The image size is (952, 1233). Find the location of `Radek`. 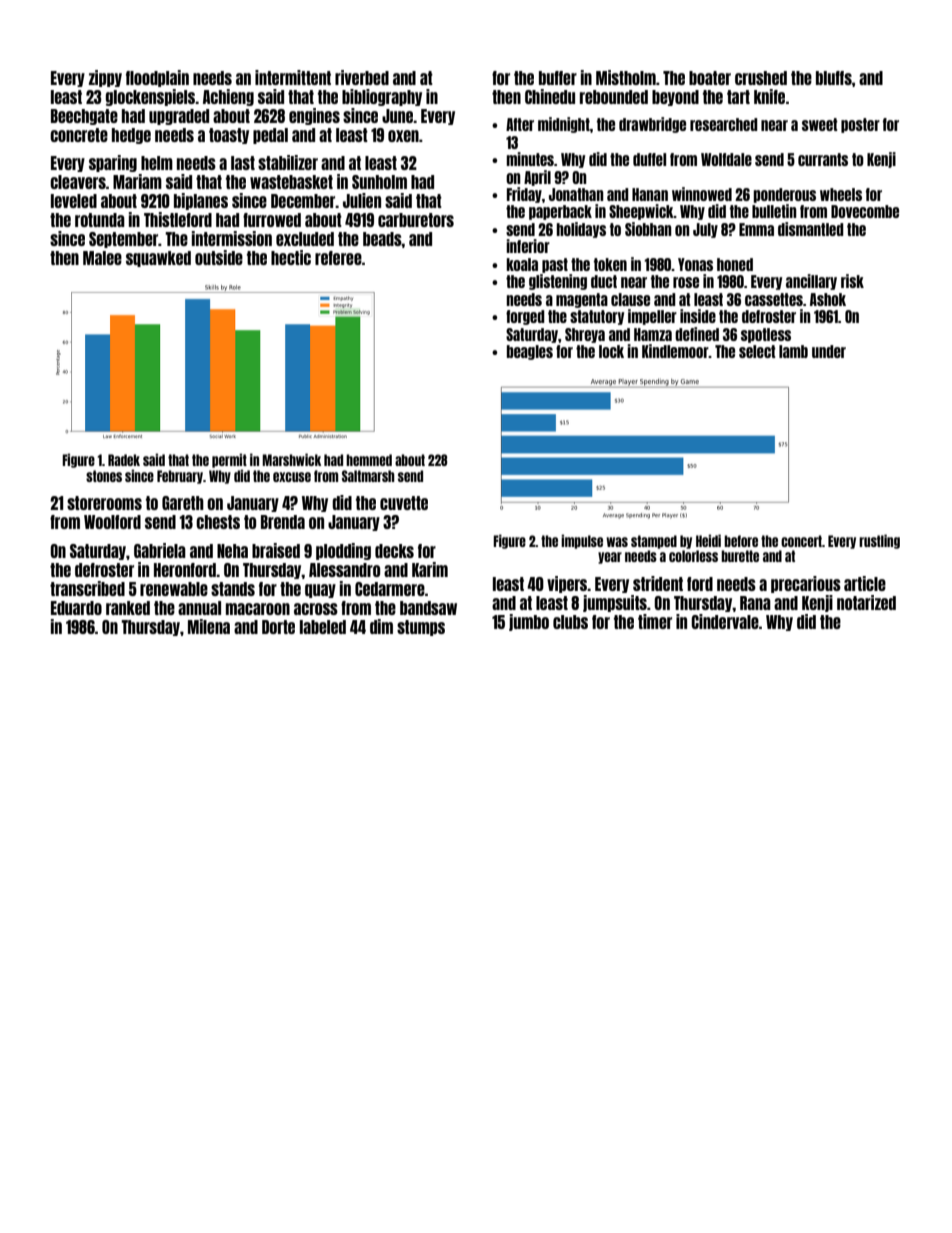

Radek is located at coordinates (124, 460).
